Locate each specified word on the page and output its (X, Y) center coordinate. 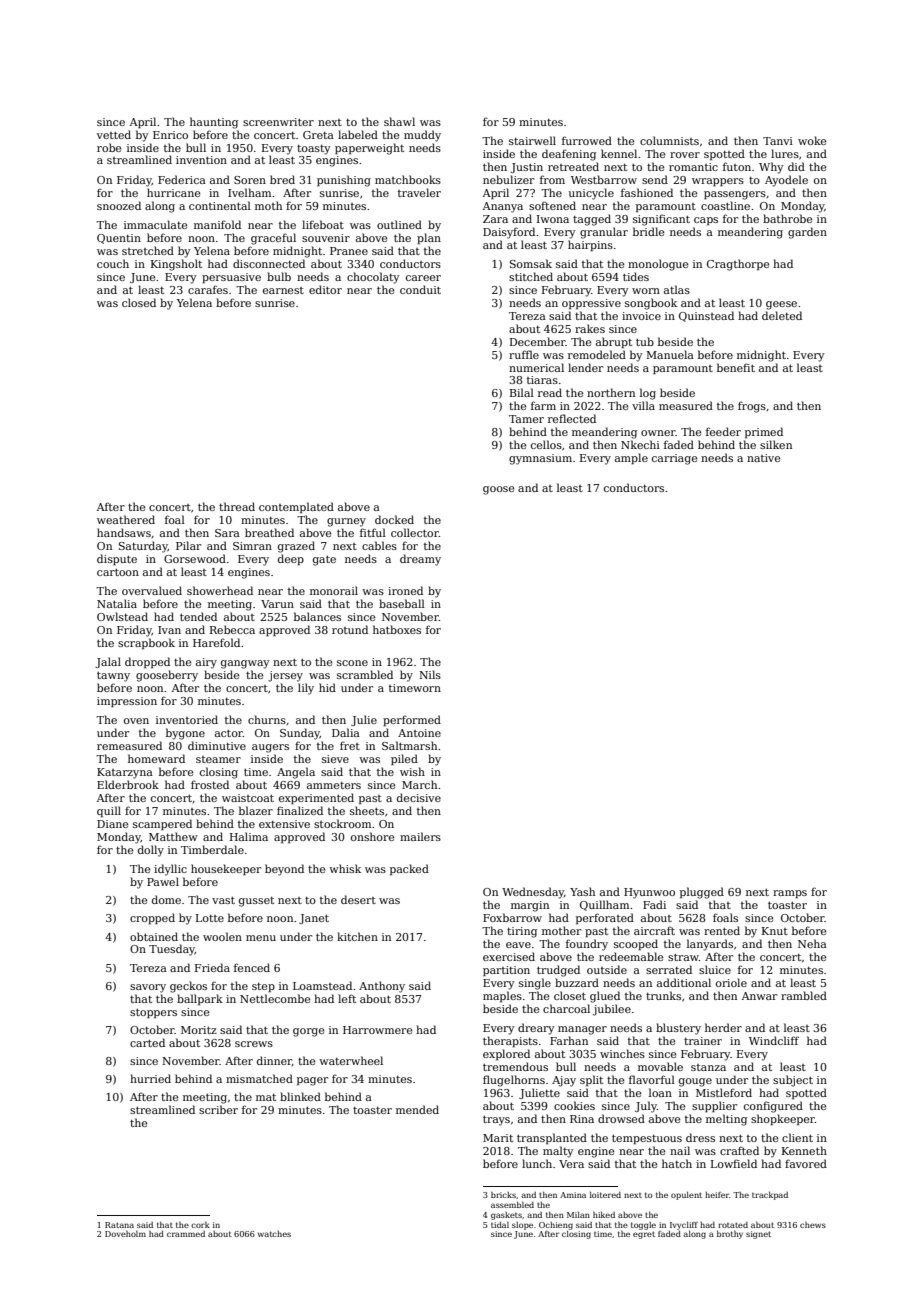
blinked (300, 1096)
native (763, 458)
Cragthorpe (738, 265)
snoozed (119, 205)
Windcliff (774, 1040)
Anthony (382, 987)
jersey (285, 676)
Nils (430, 674)
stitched (531, 276)
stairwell (532, 140)
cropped (152, 918)
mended (417, 1109)
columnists (669, 140)
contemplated (296, 507)
